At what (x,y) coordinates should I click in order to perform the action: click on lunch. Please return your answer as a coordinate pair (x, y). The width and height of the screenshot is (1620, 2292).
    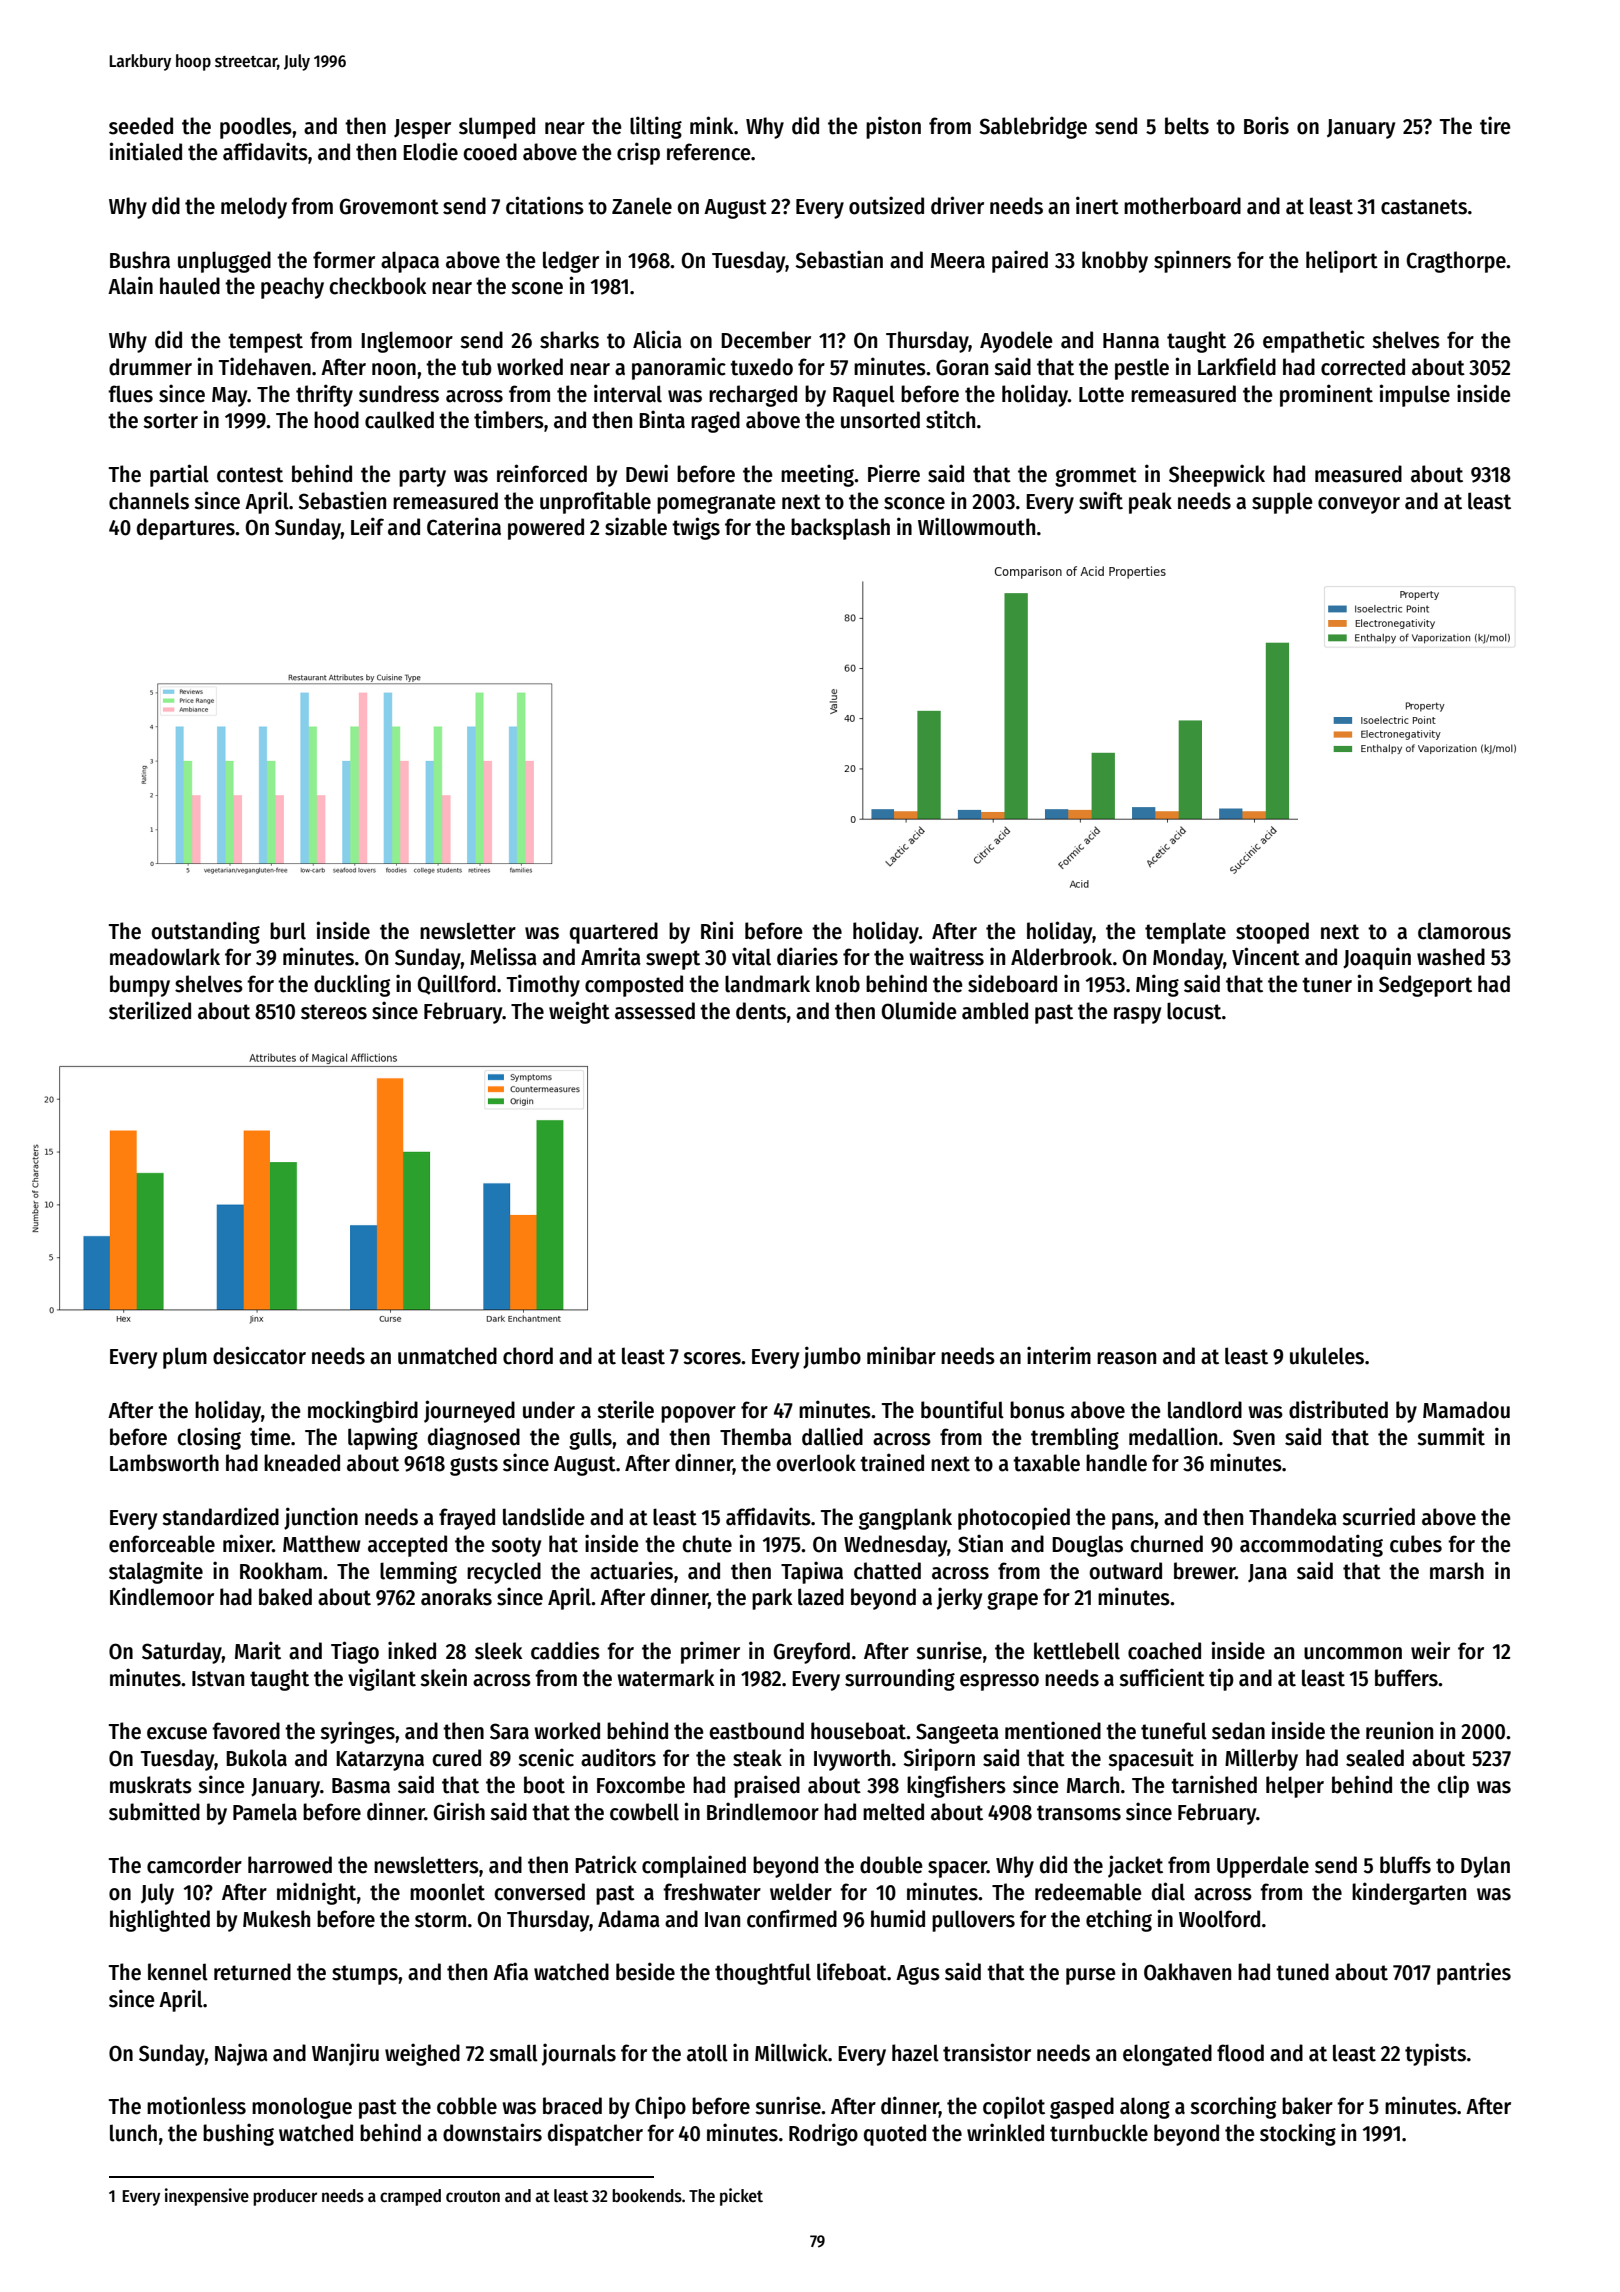
    Looking at the image, I should click on (133, 2133).
